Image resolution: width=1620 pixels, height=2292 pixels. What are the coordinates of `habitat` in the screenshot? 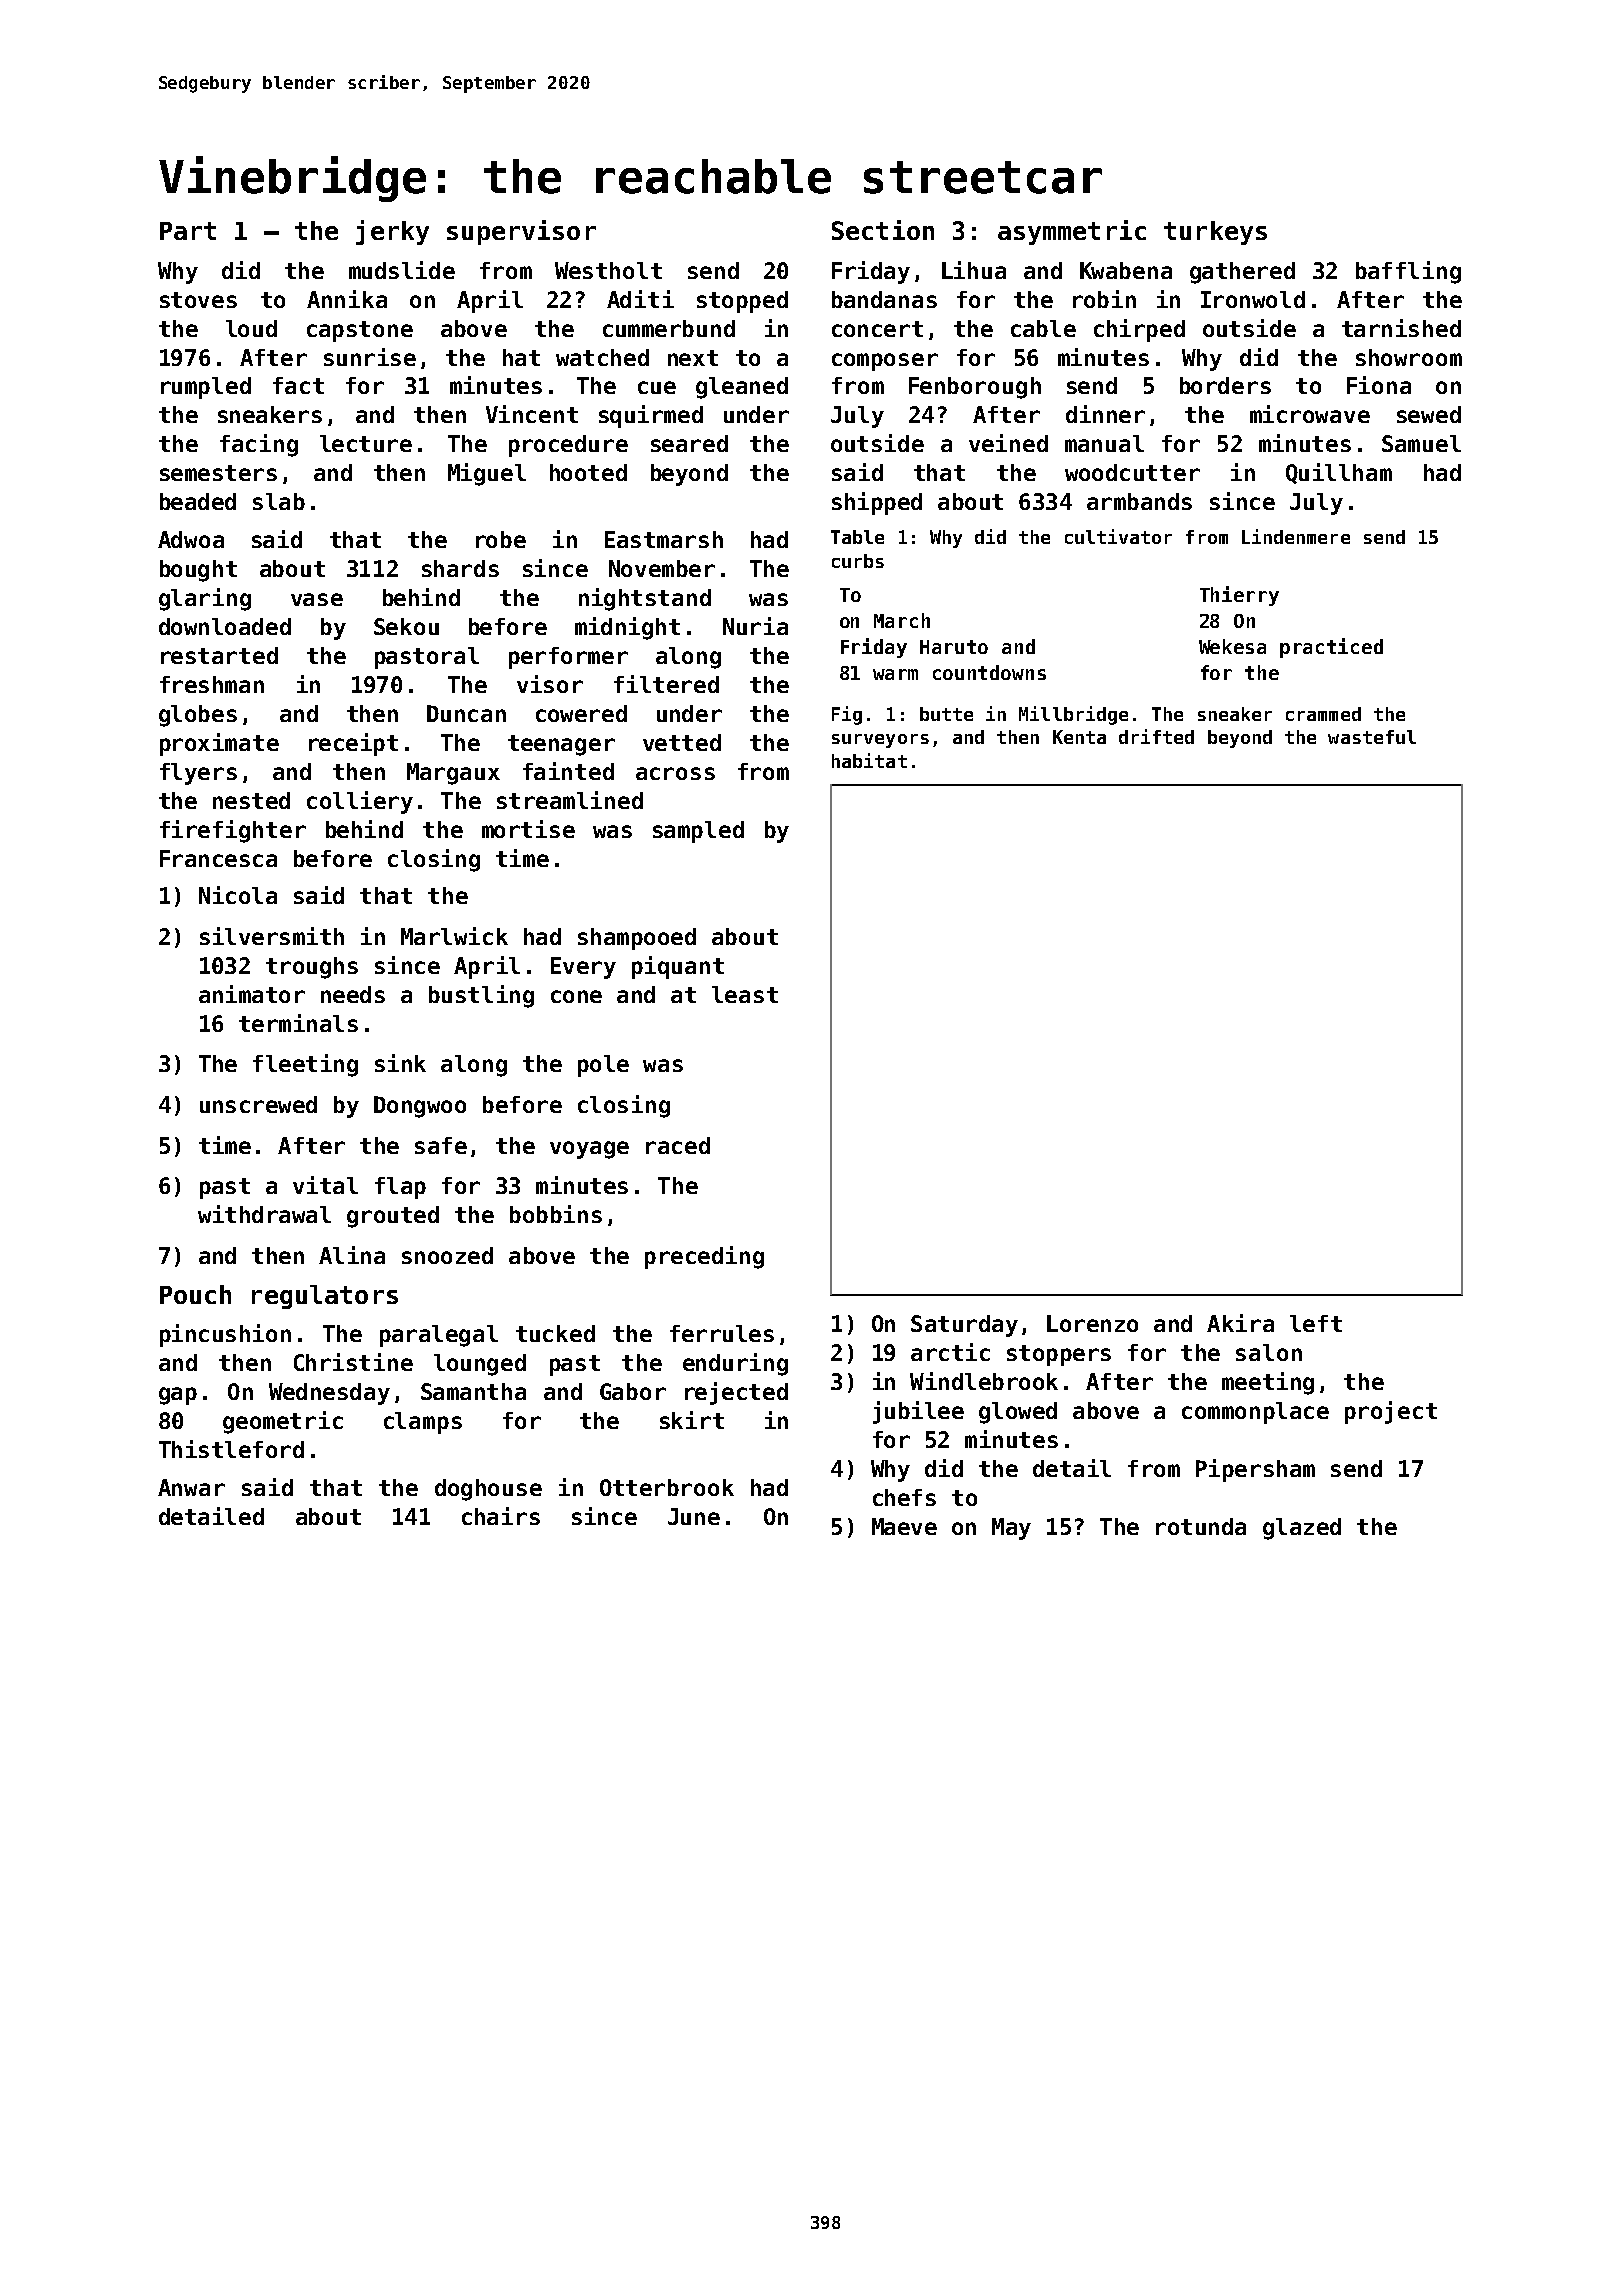 It's located at (869, 760).
